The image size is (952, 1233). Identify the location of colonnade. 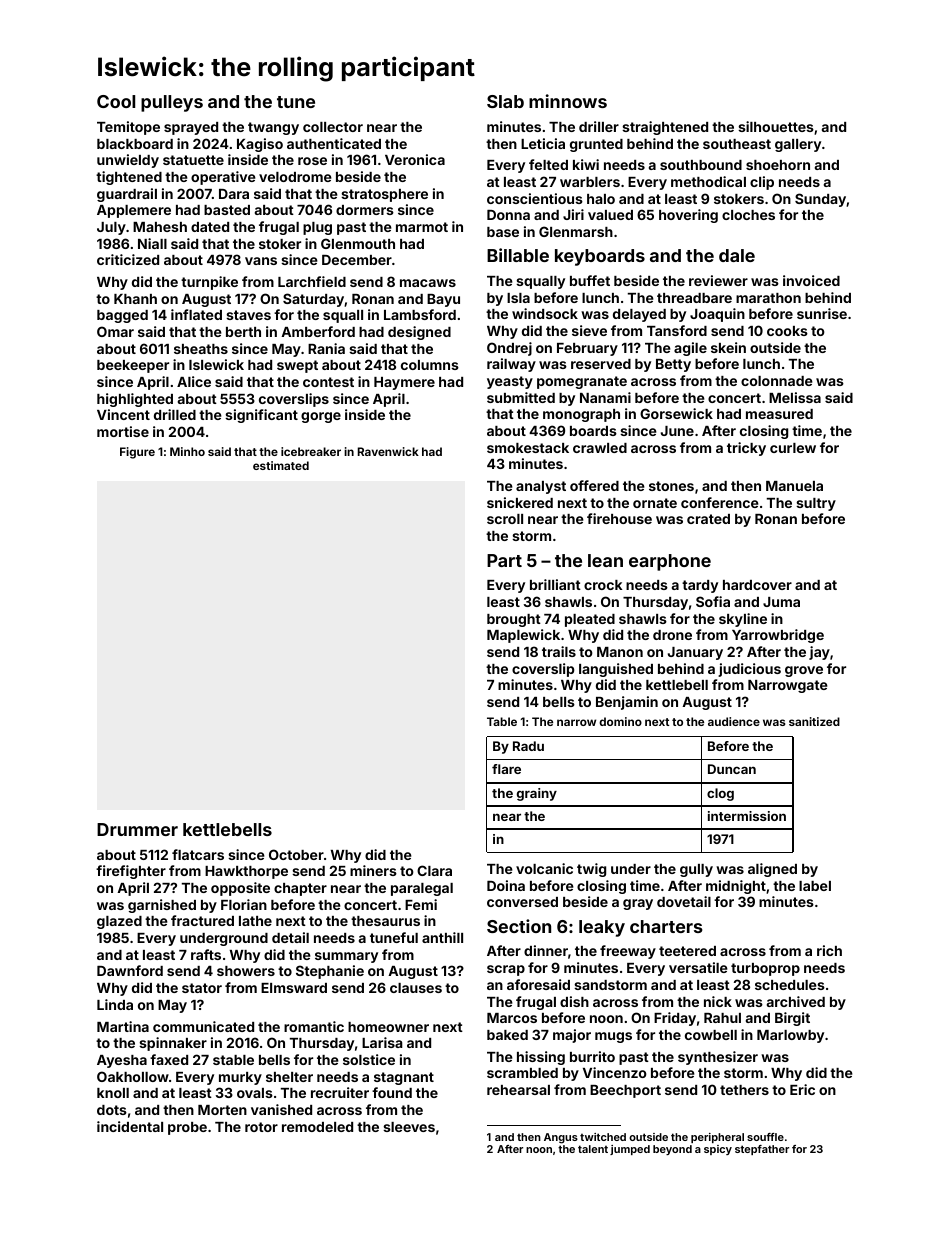
(777, 381).
